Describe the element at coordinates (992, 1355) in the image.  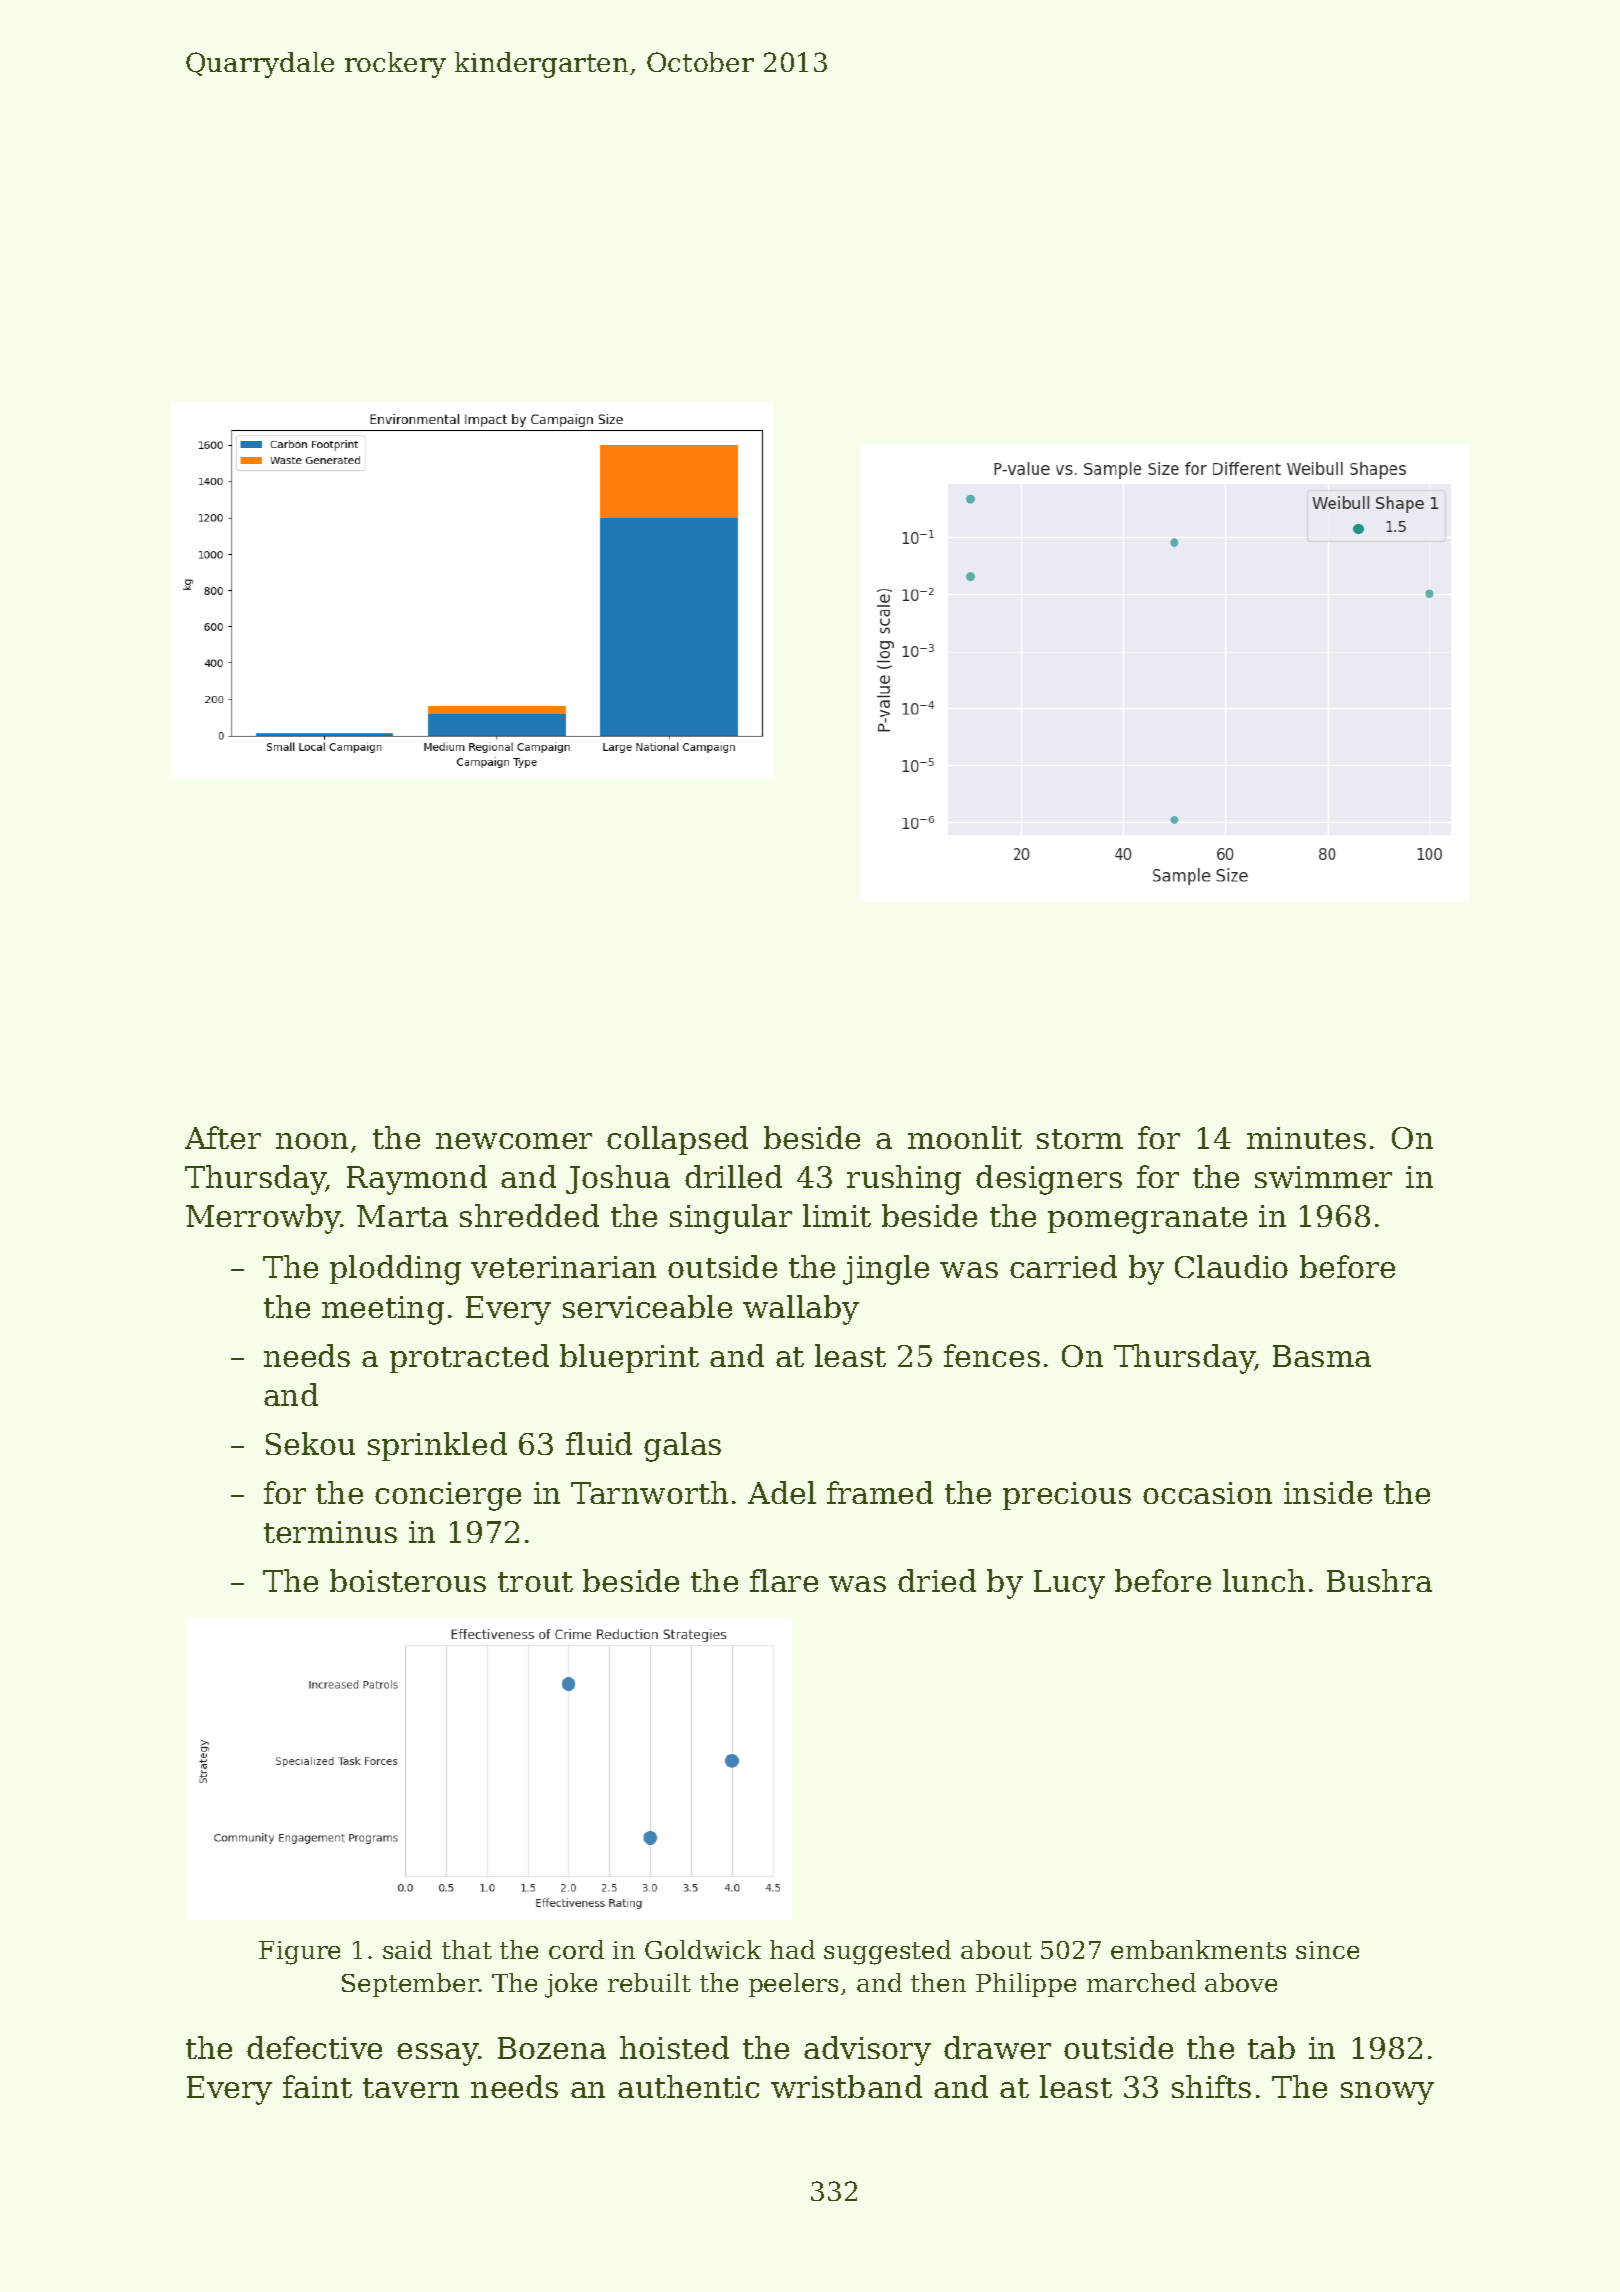
I see `fences` at that location.
